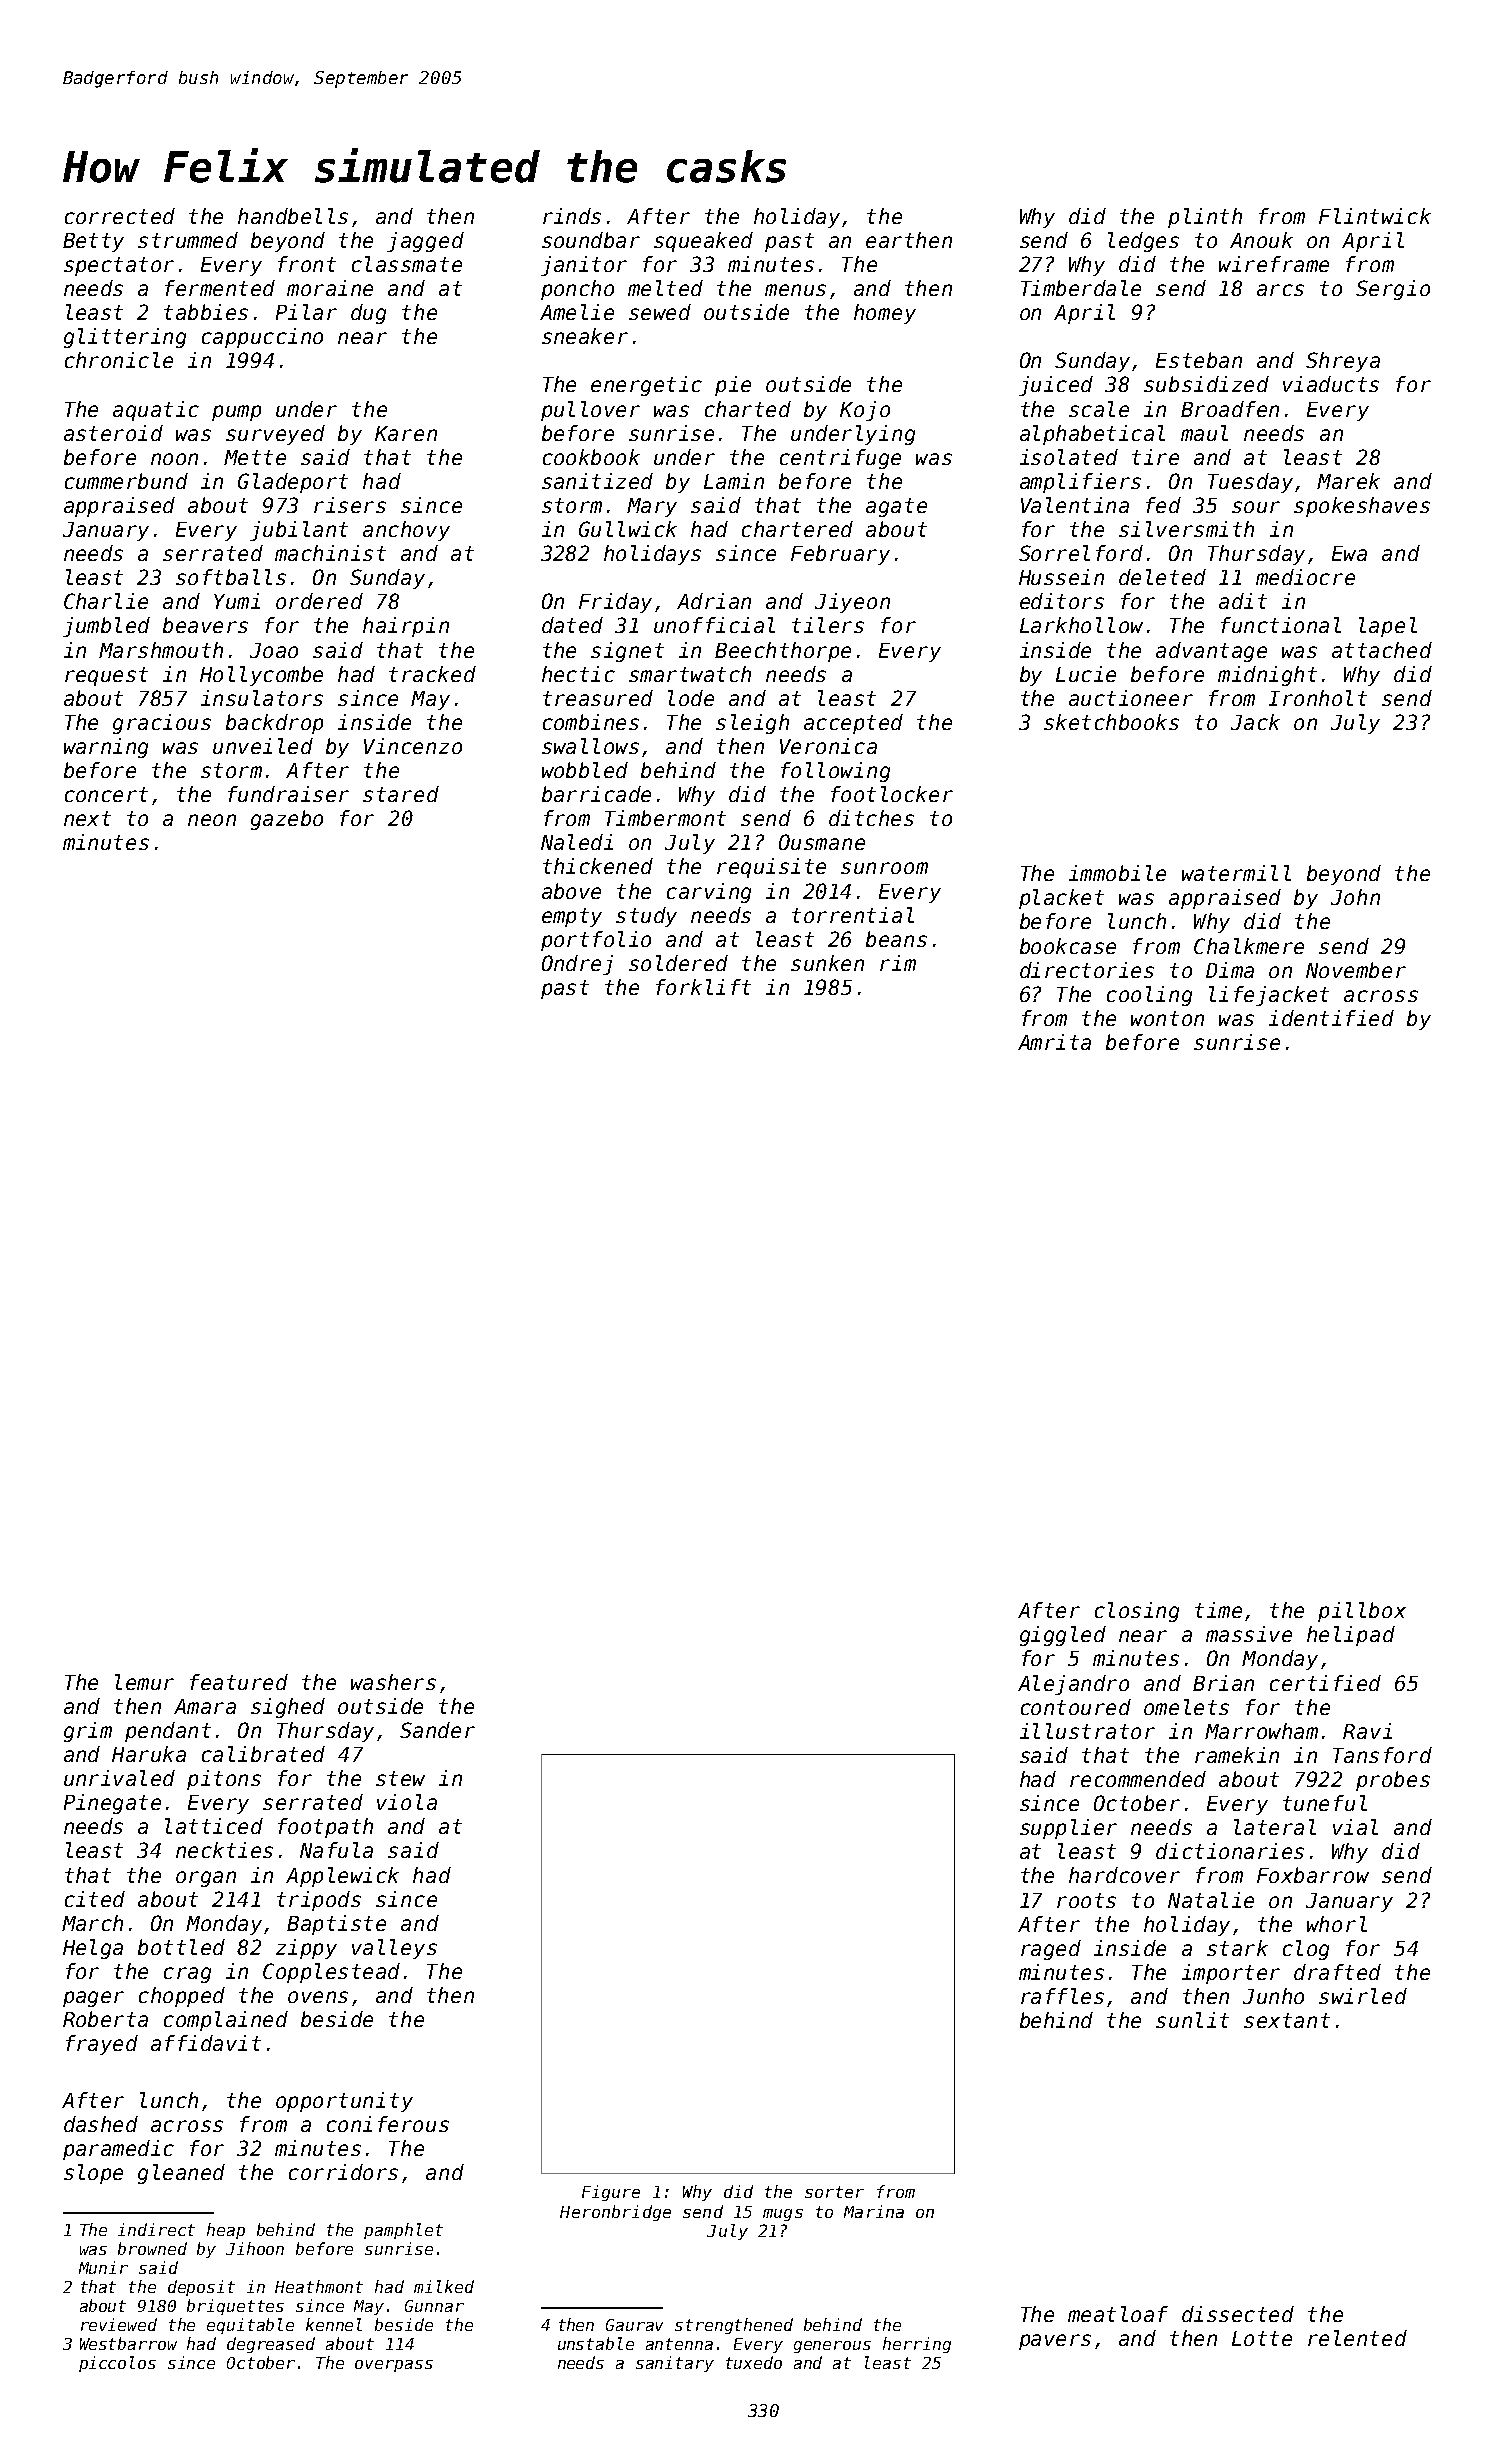  Describe the element at coordinates (1237, 1755) in the page. I see `ramekin` at that location.
